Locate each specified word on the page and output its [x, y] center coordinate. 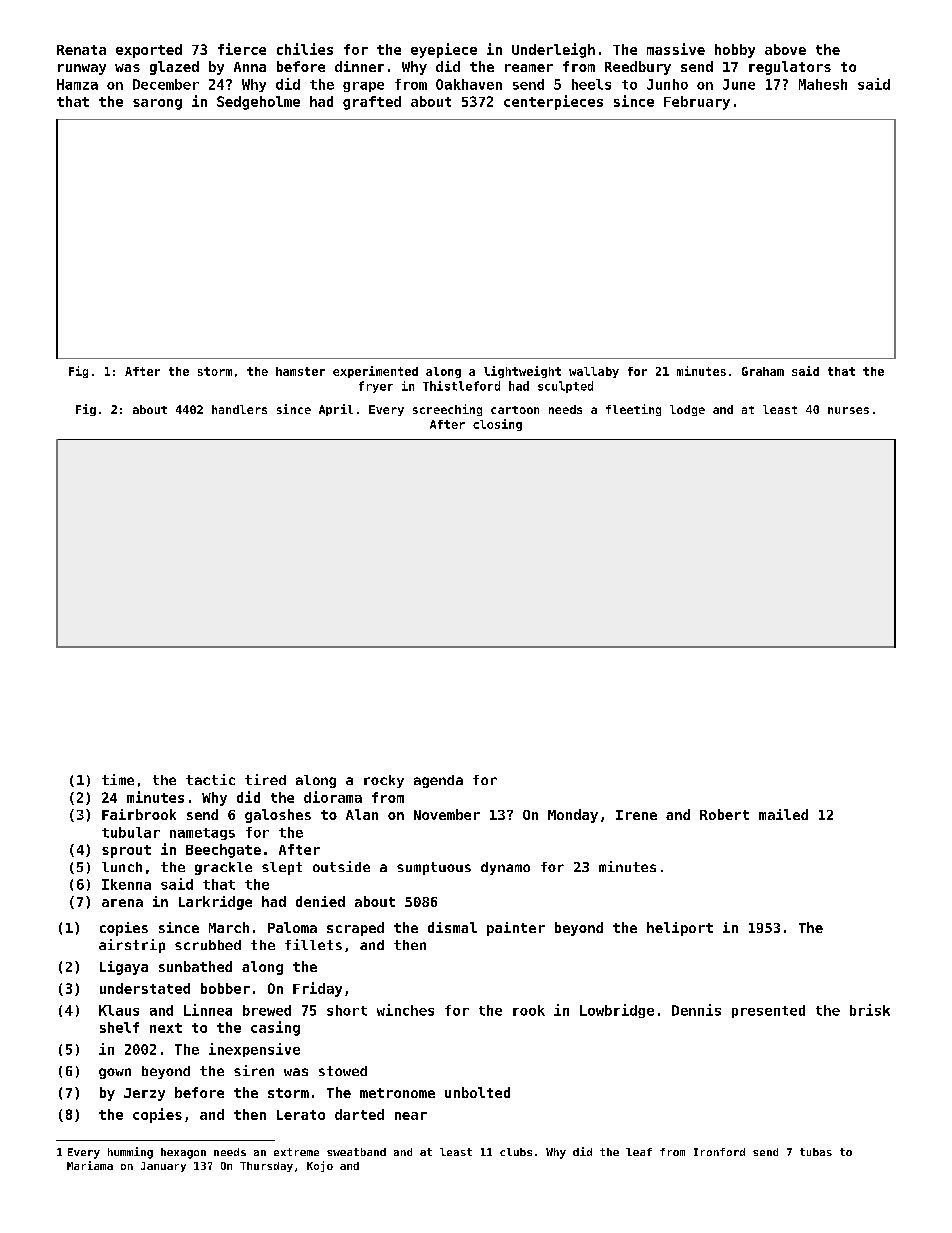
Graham [763, 371]
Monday [573, 816]
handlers [239, 409]
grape [363, 87]
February [697, 103]
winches [405, 1010]
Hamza [77, 84]
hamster [300, 371]
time [118, 779]
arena [122, 903]
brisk [870, 1010]
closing [497, 425]
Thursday [266, 1167]
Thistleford [461, 386]
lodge [687, 410]
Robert [724, 814]
